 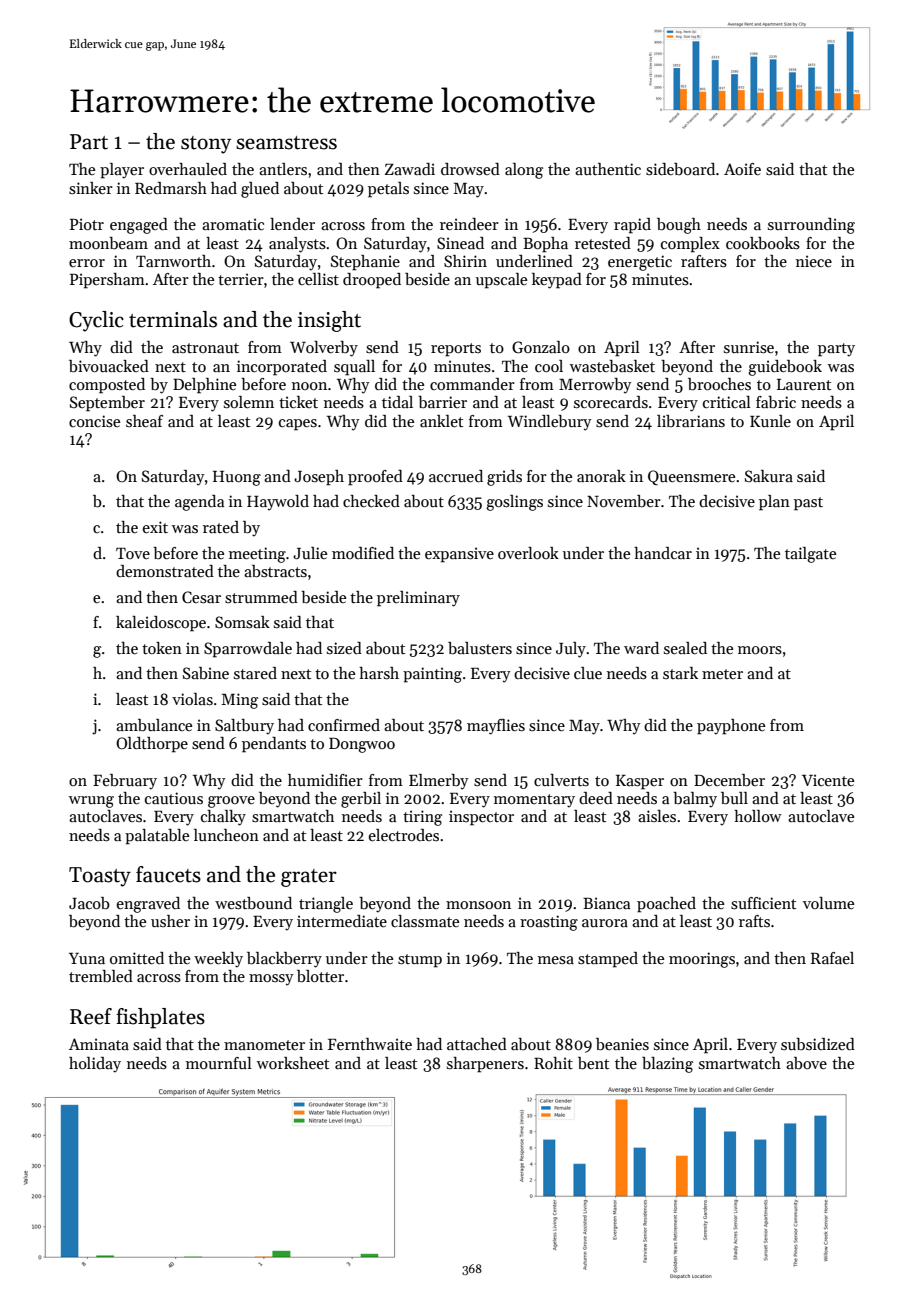 I want to click on Shirin, so click(x=465, y=261).
